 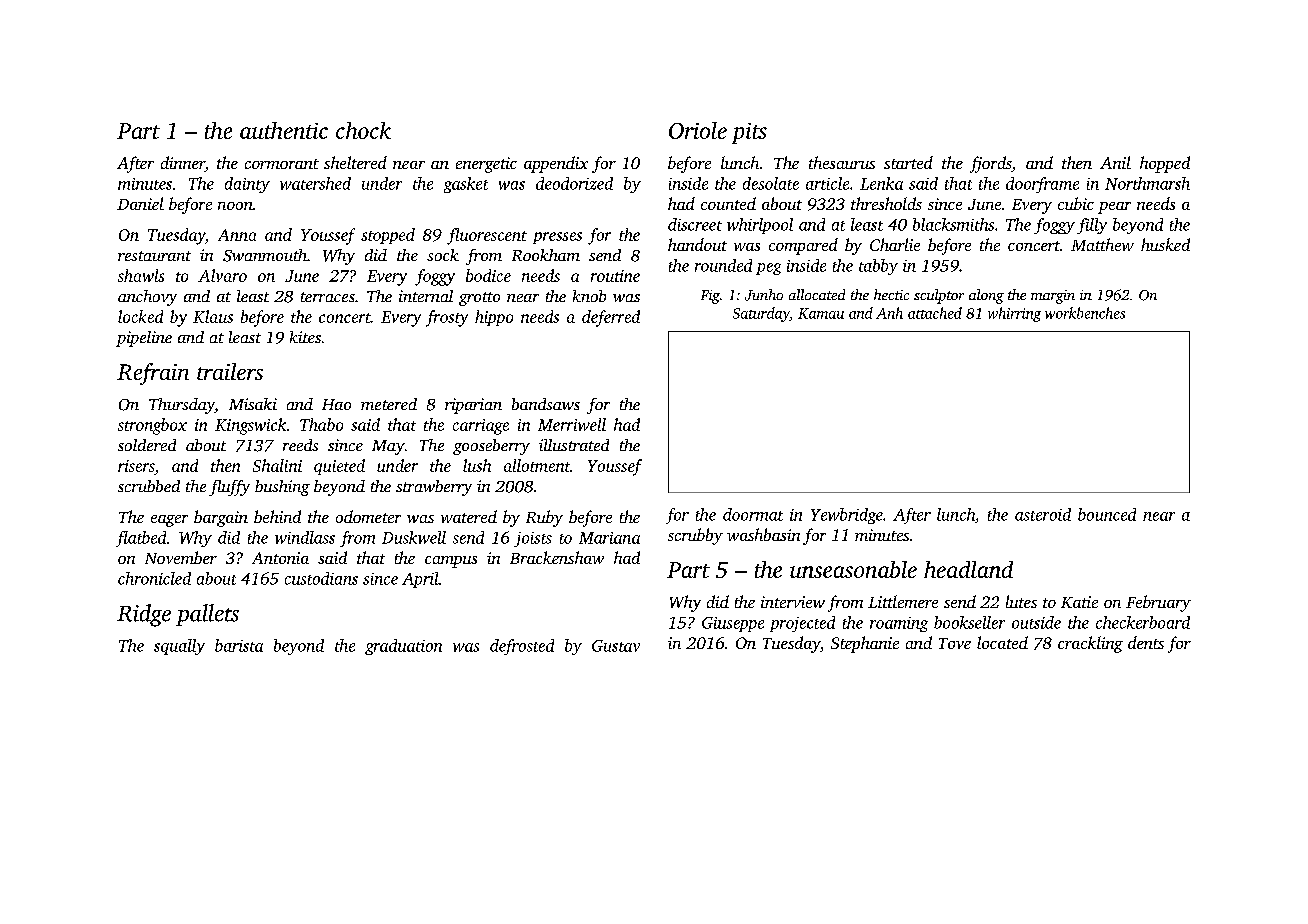 I want to click on Saturday, so click(x=761, y=314).
